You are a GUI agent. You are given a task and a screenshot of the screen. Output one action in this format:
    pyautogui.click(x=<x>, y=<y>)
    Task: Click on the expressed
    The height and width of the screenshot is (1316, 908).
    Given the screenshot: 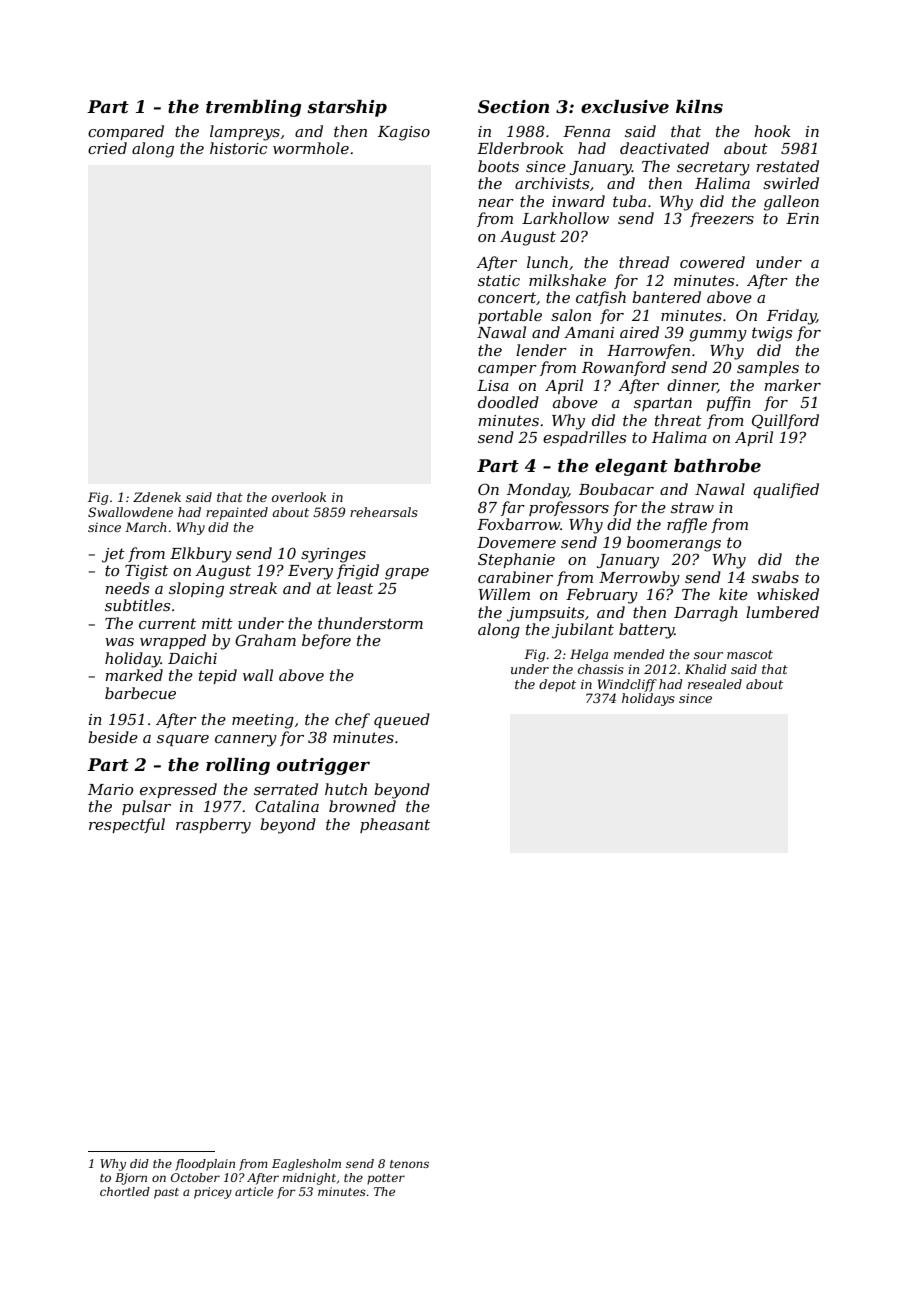 What is the action you would take?
    pyautogui.click(x=178, y=790)
